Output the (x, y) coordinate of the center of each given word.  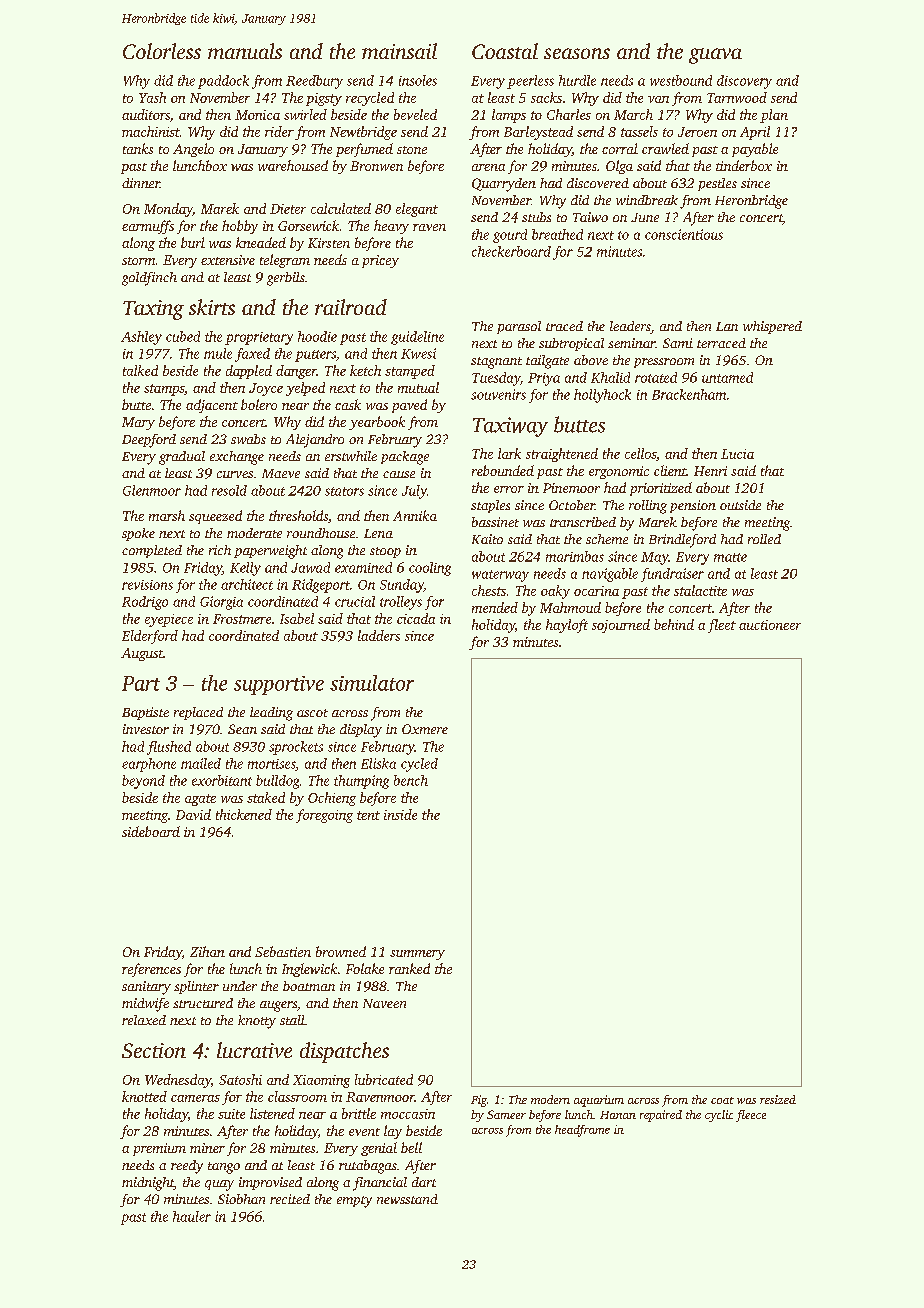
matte (730, 557)
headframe (582, 1131)
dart (424, 1182)
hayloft (567, 626)
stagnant (496, 363)
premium (159, 1149)
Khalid (610, 377)
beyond (143, 782)
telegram (285, 261)
